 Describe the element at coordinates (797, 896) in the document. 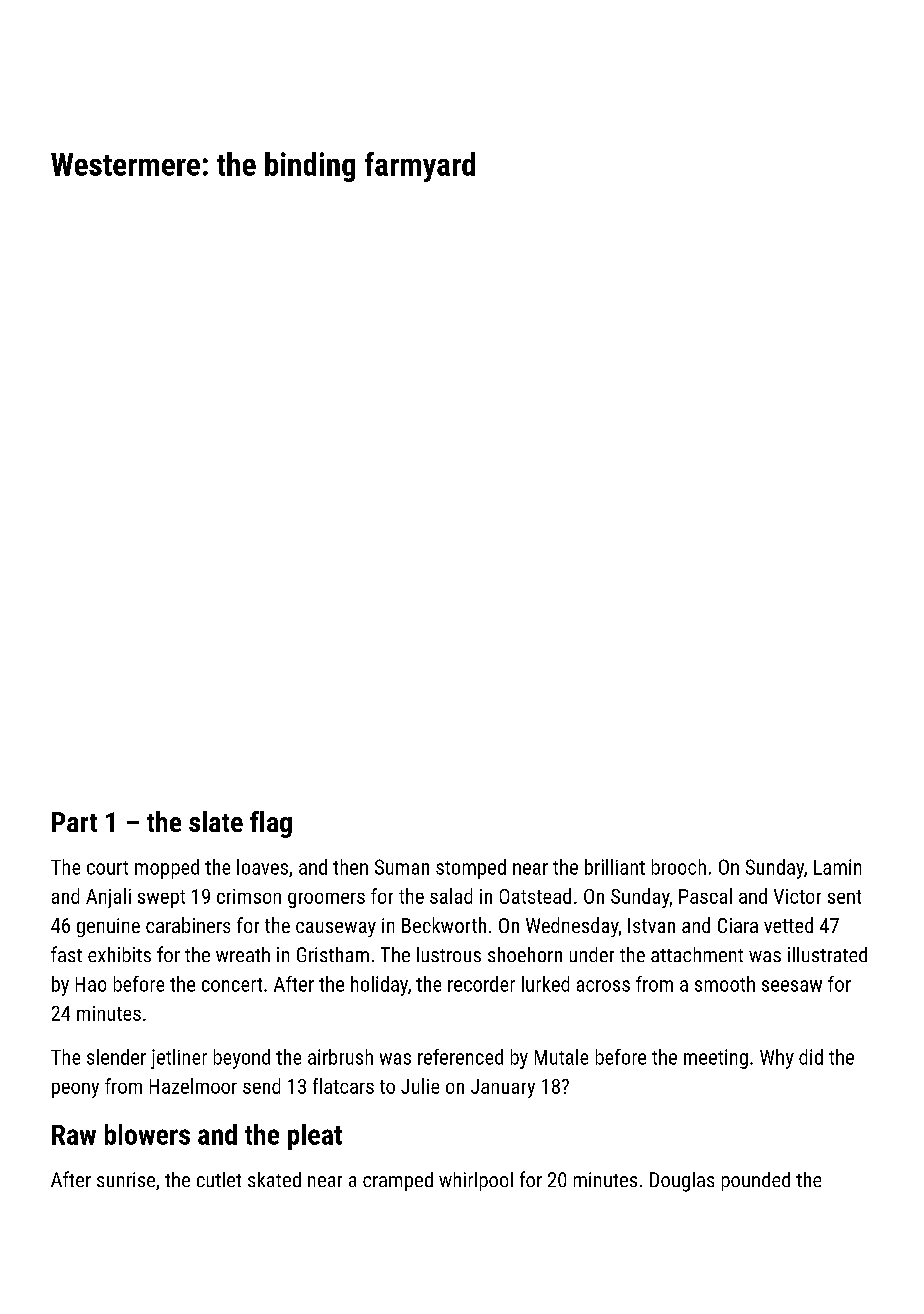

I see `Victor` at that location.
